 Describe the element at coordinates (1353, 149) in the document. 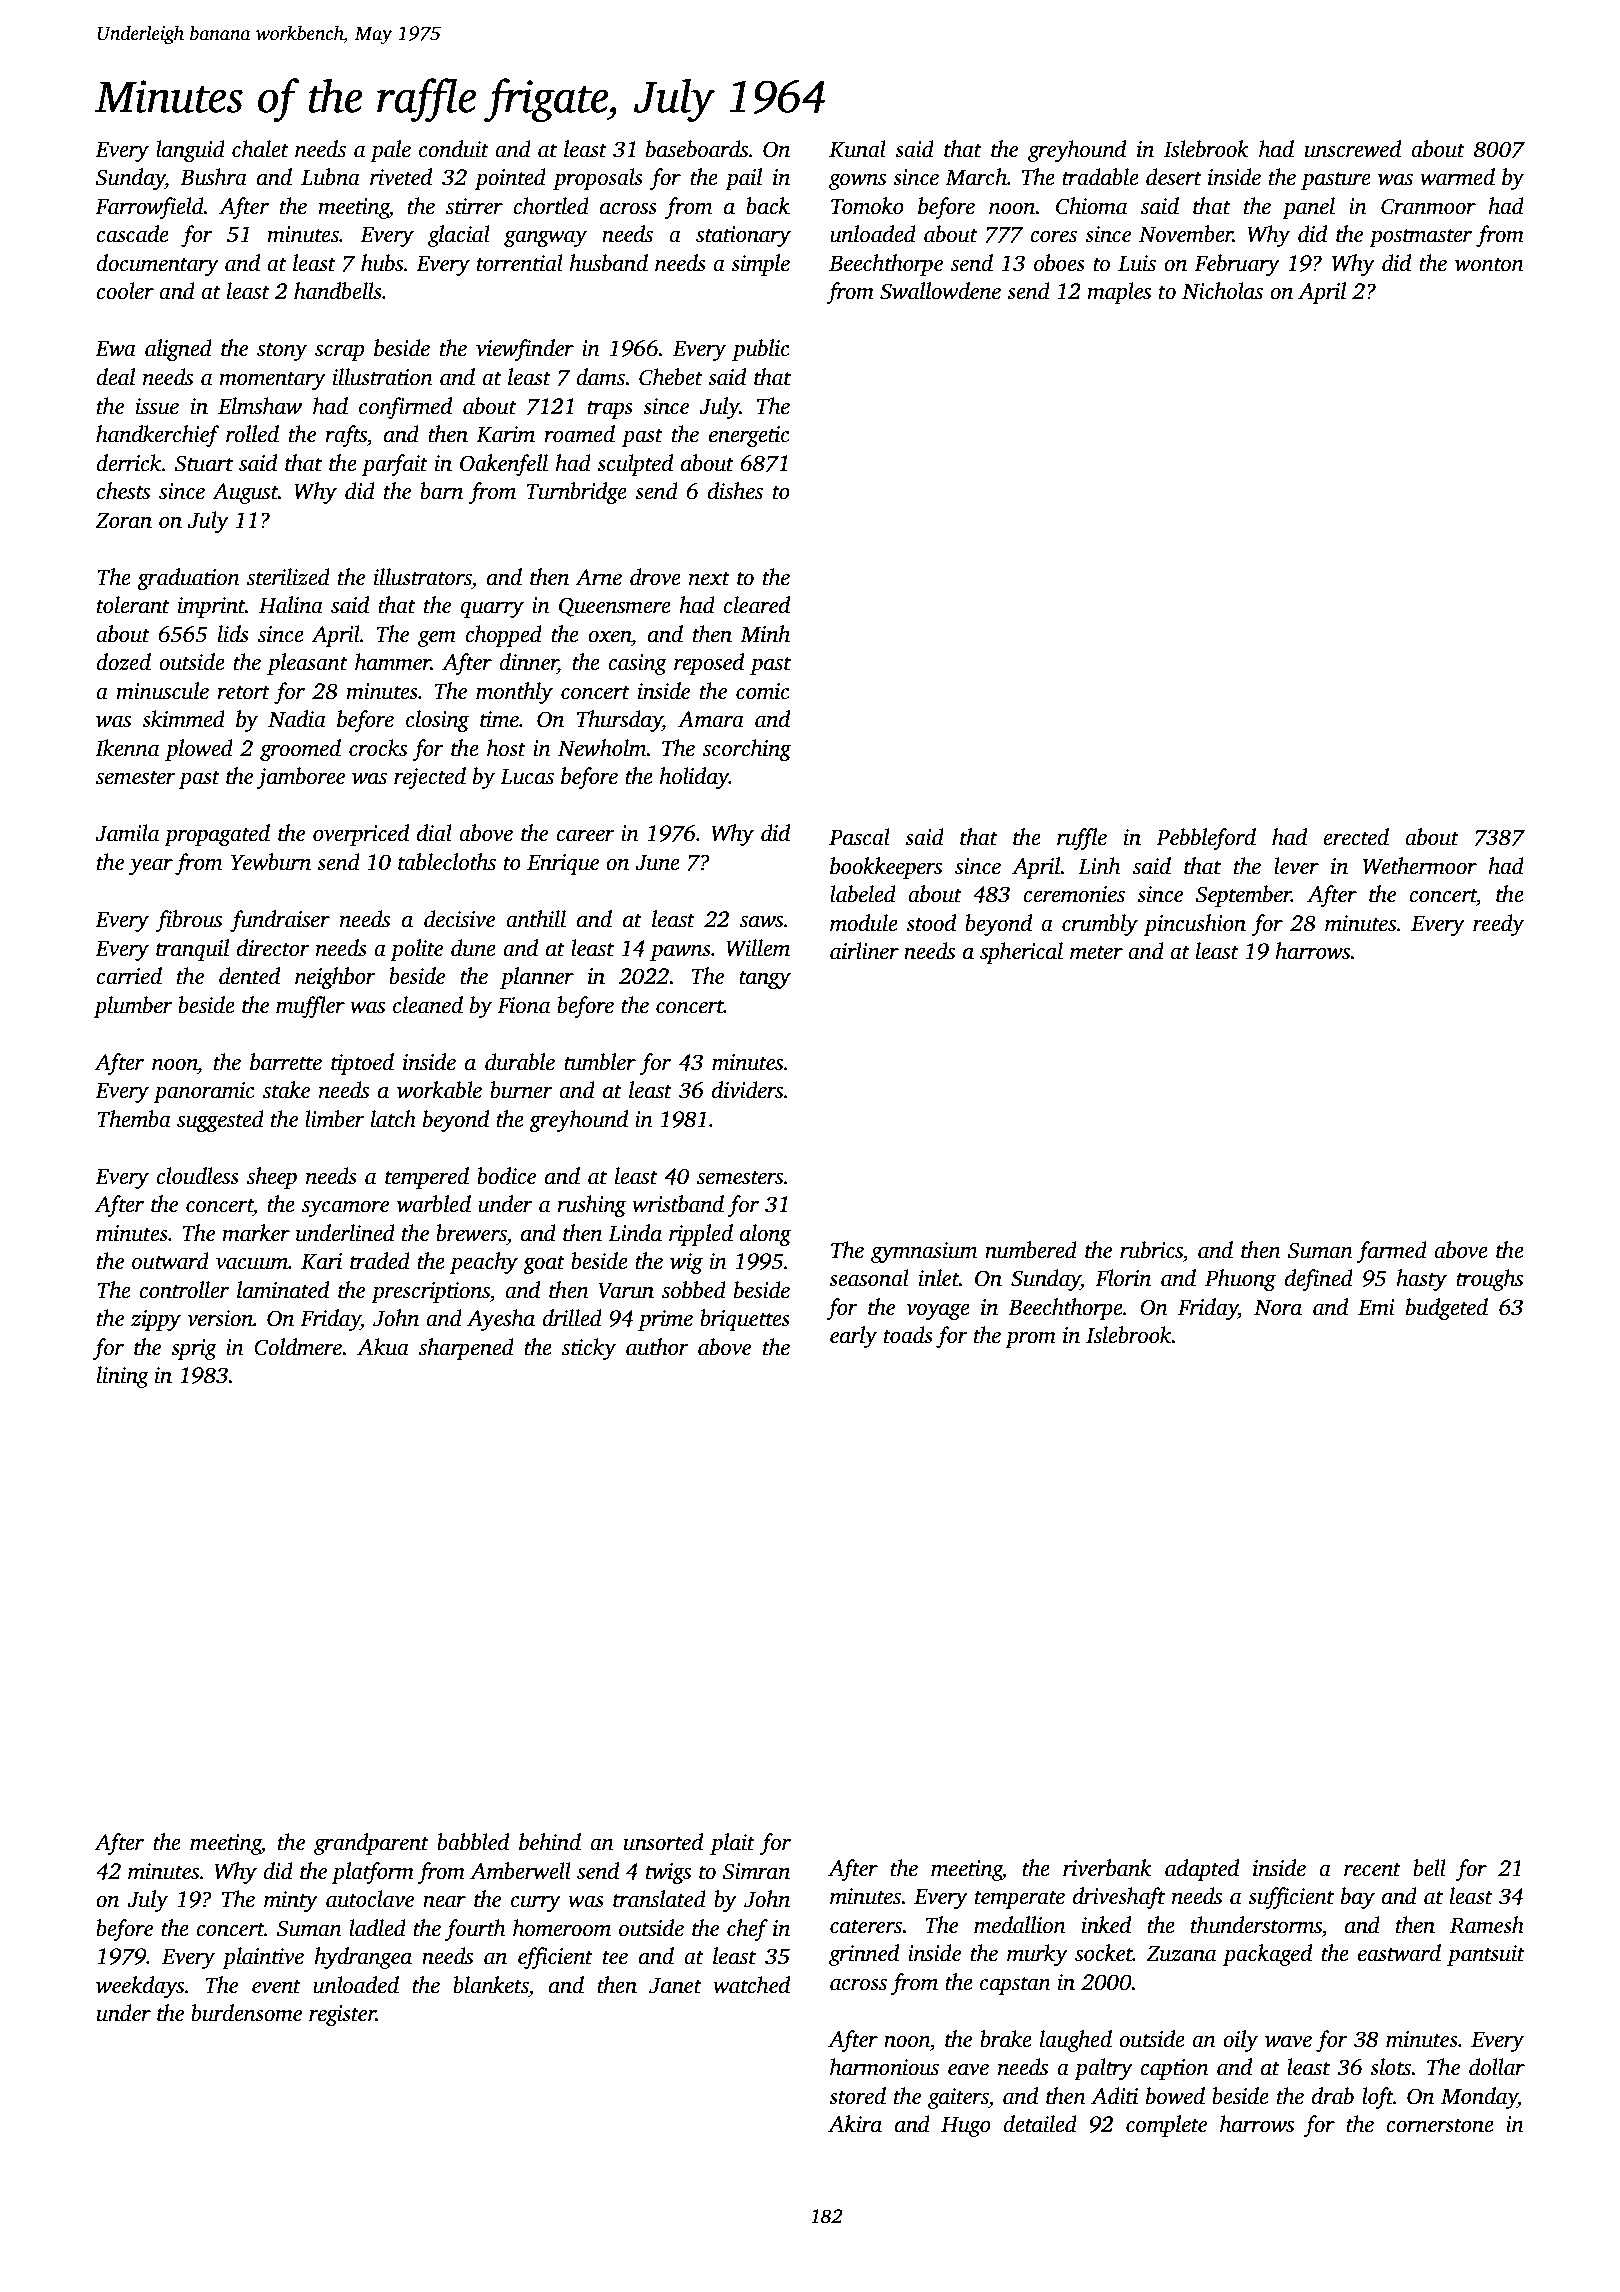

I see `unscrewed` at that location.
